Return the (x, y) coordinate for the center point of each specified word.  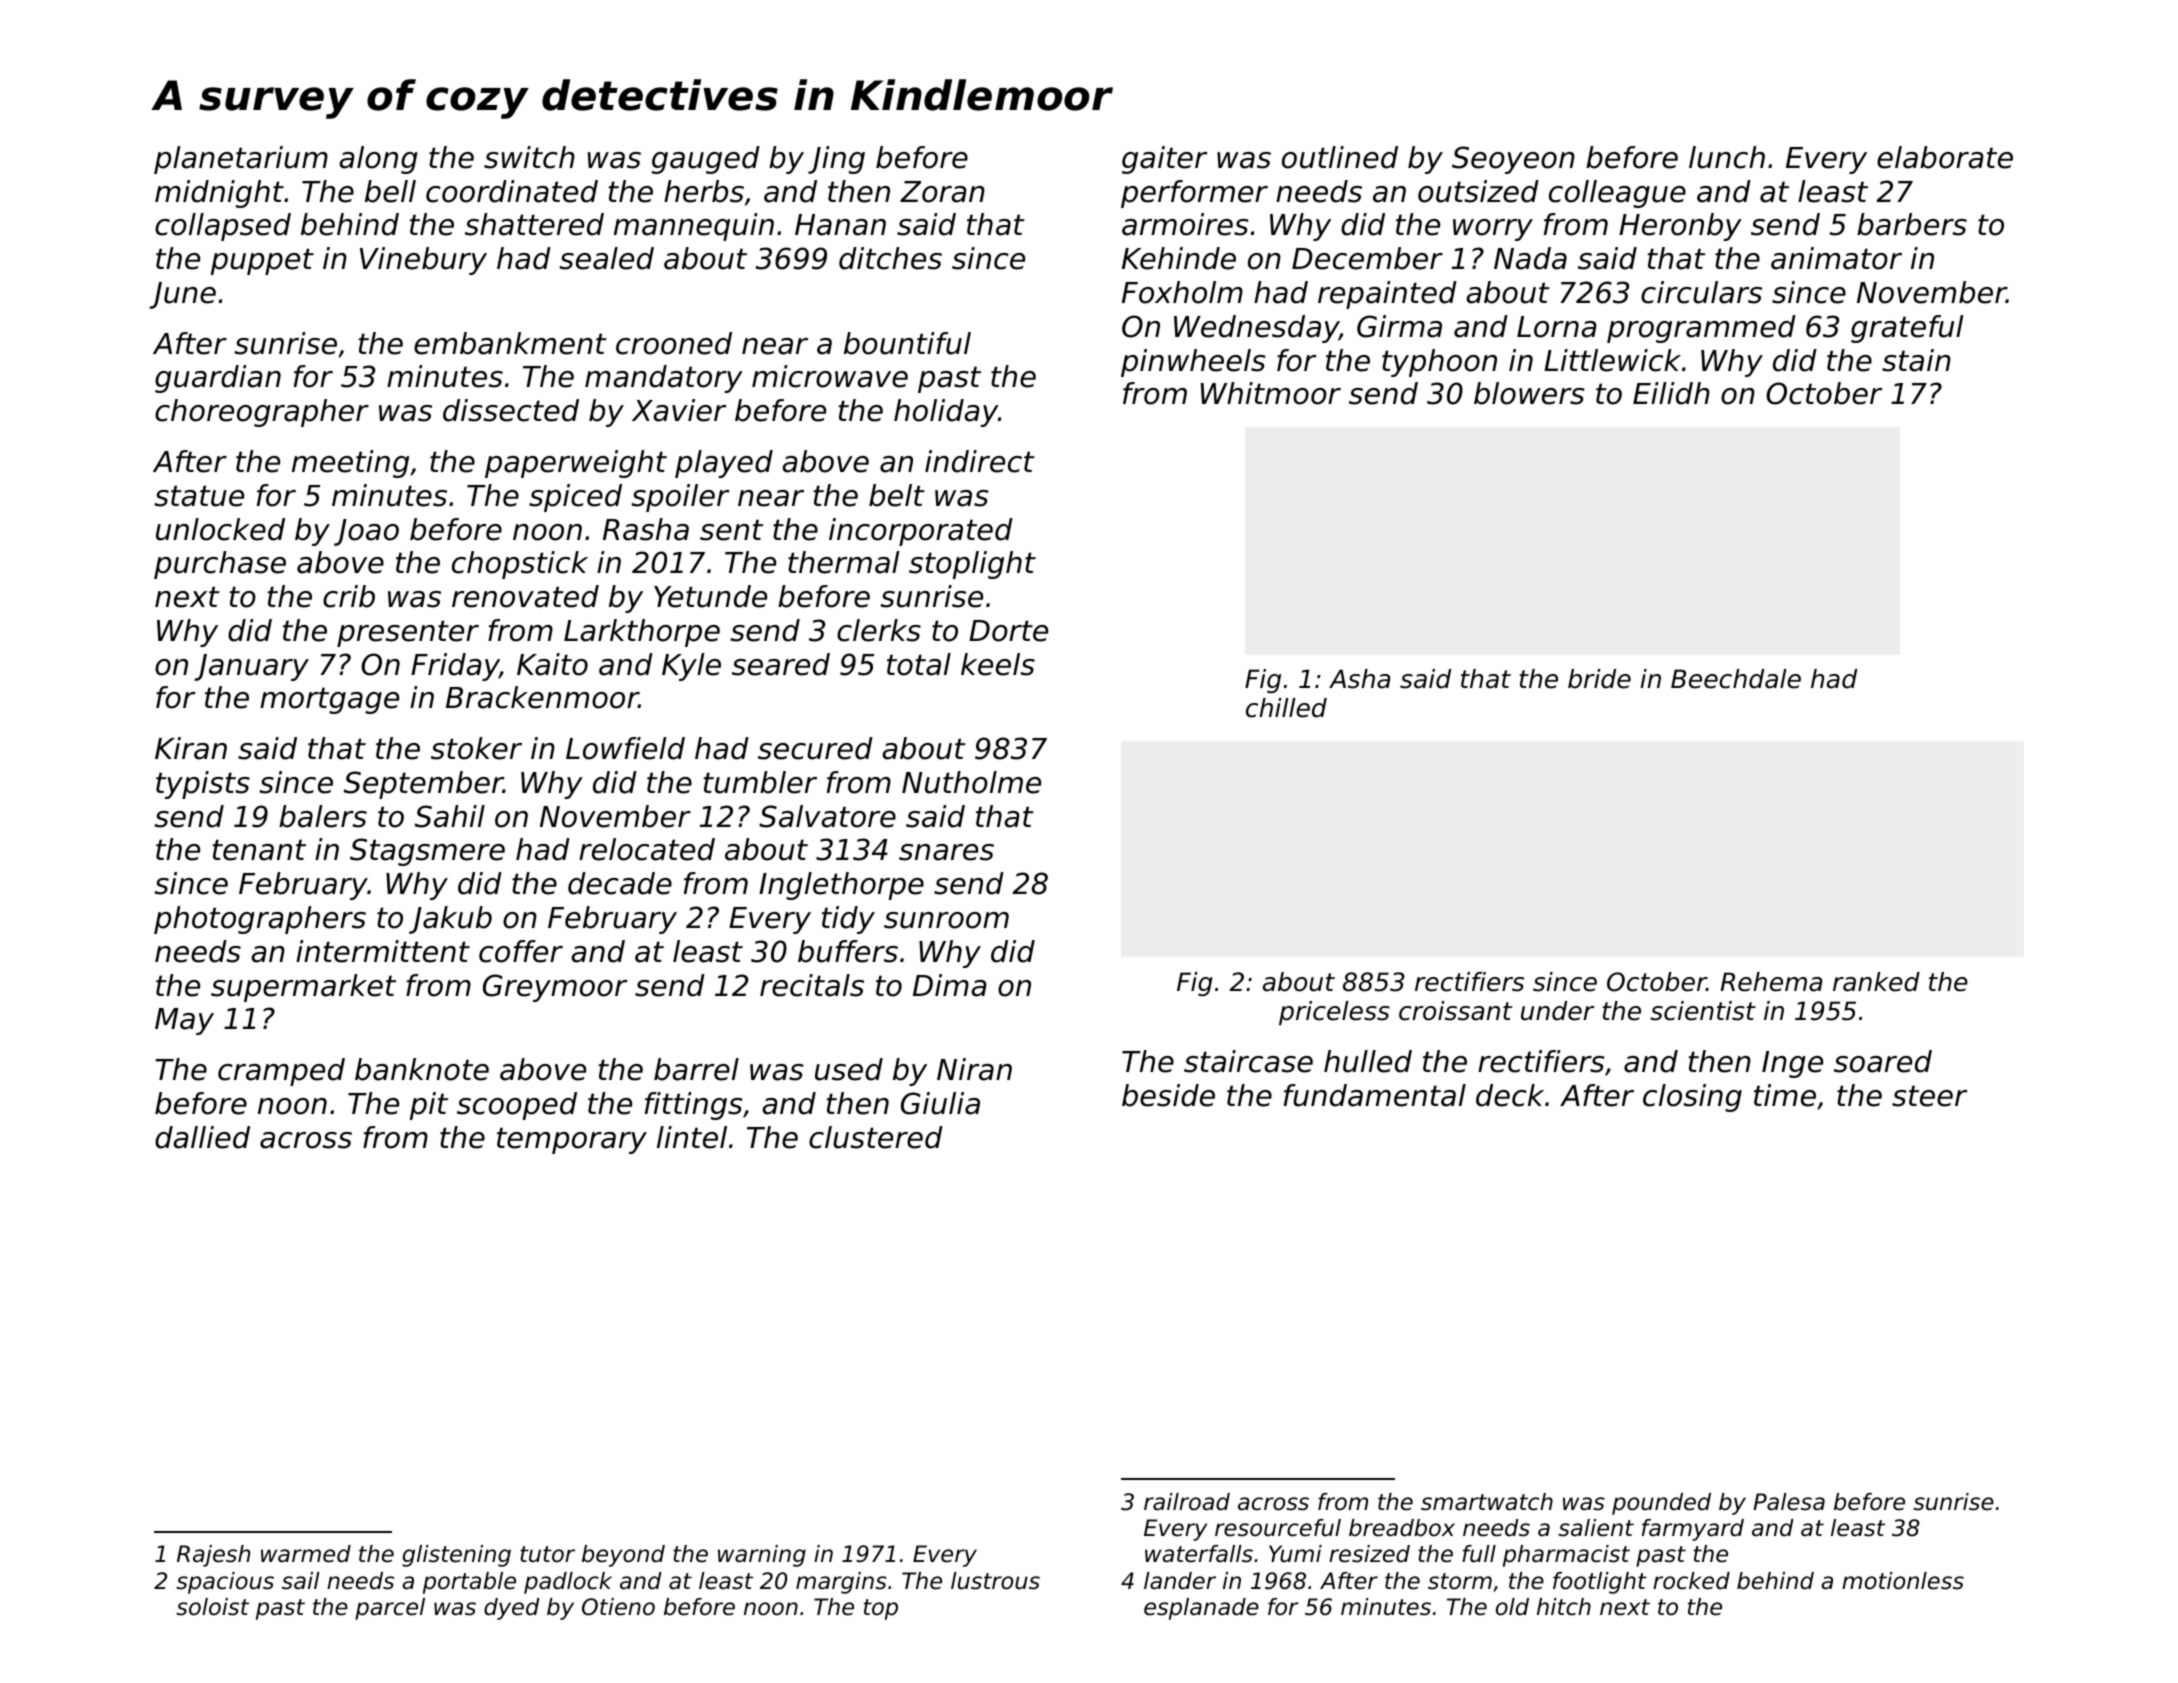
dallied (202, 1137)
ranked (1876, 982)
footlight (1600, 1583)
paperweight (576, 464)
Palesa (1789, 1502)
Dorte (1008, 631)
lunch (1727, 157)
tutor (547, 1554)
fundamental (1375, 1095)
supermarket (303, 988)
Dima (950, 985)
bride (1599, 679)
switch (529, 157)
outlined (1340, 157)
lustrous (995, 1581)
